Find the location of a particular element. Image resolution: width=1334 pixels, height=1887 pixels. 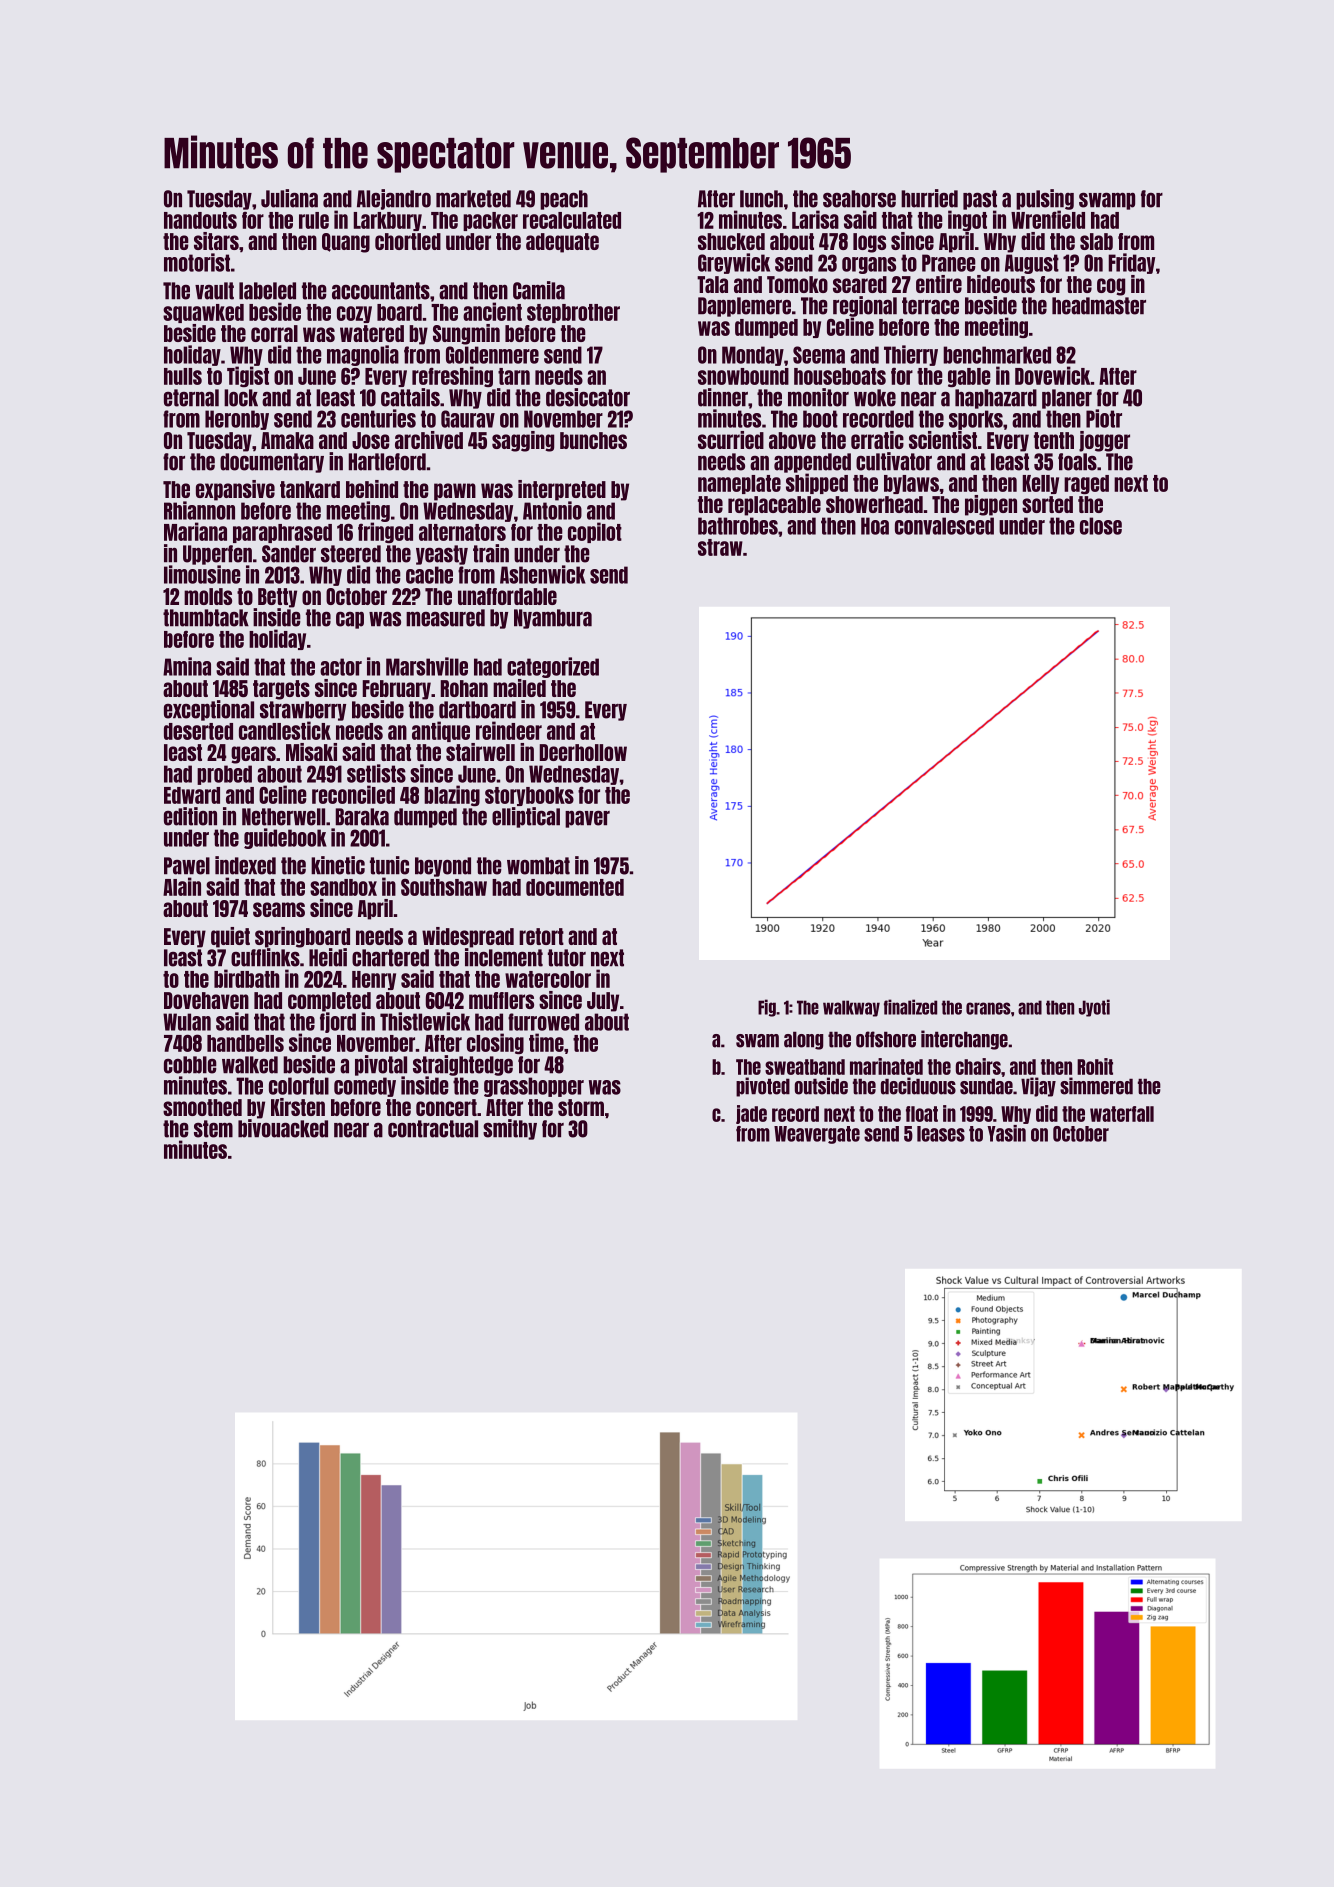

Amaka is located at coordinates (287, 440).
